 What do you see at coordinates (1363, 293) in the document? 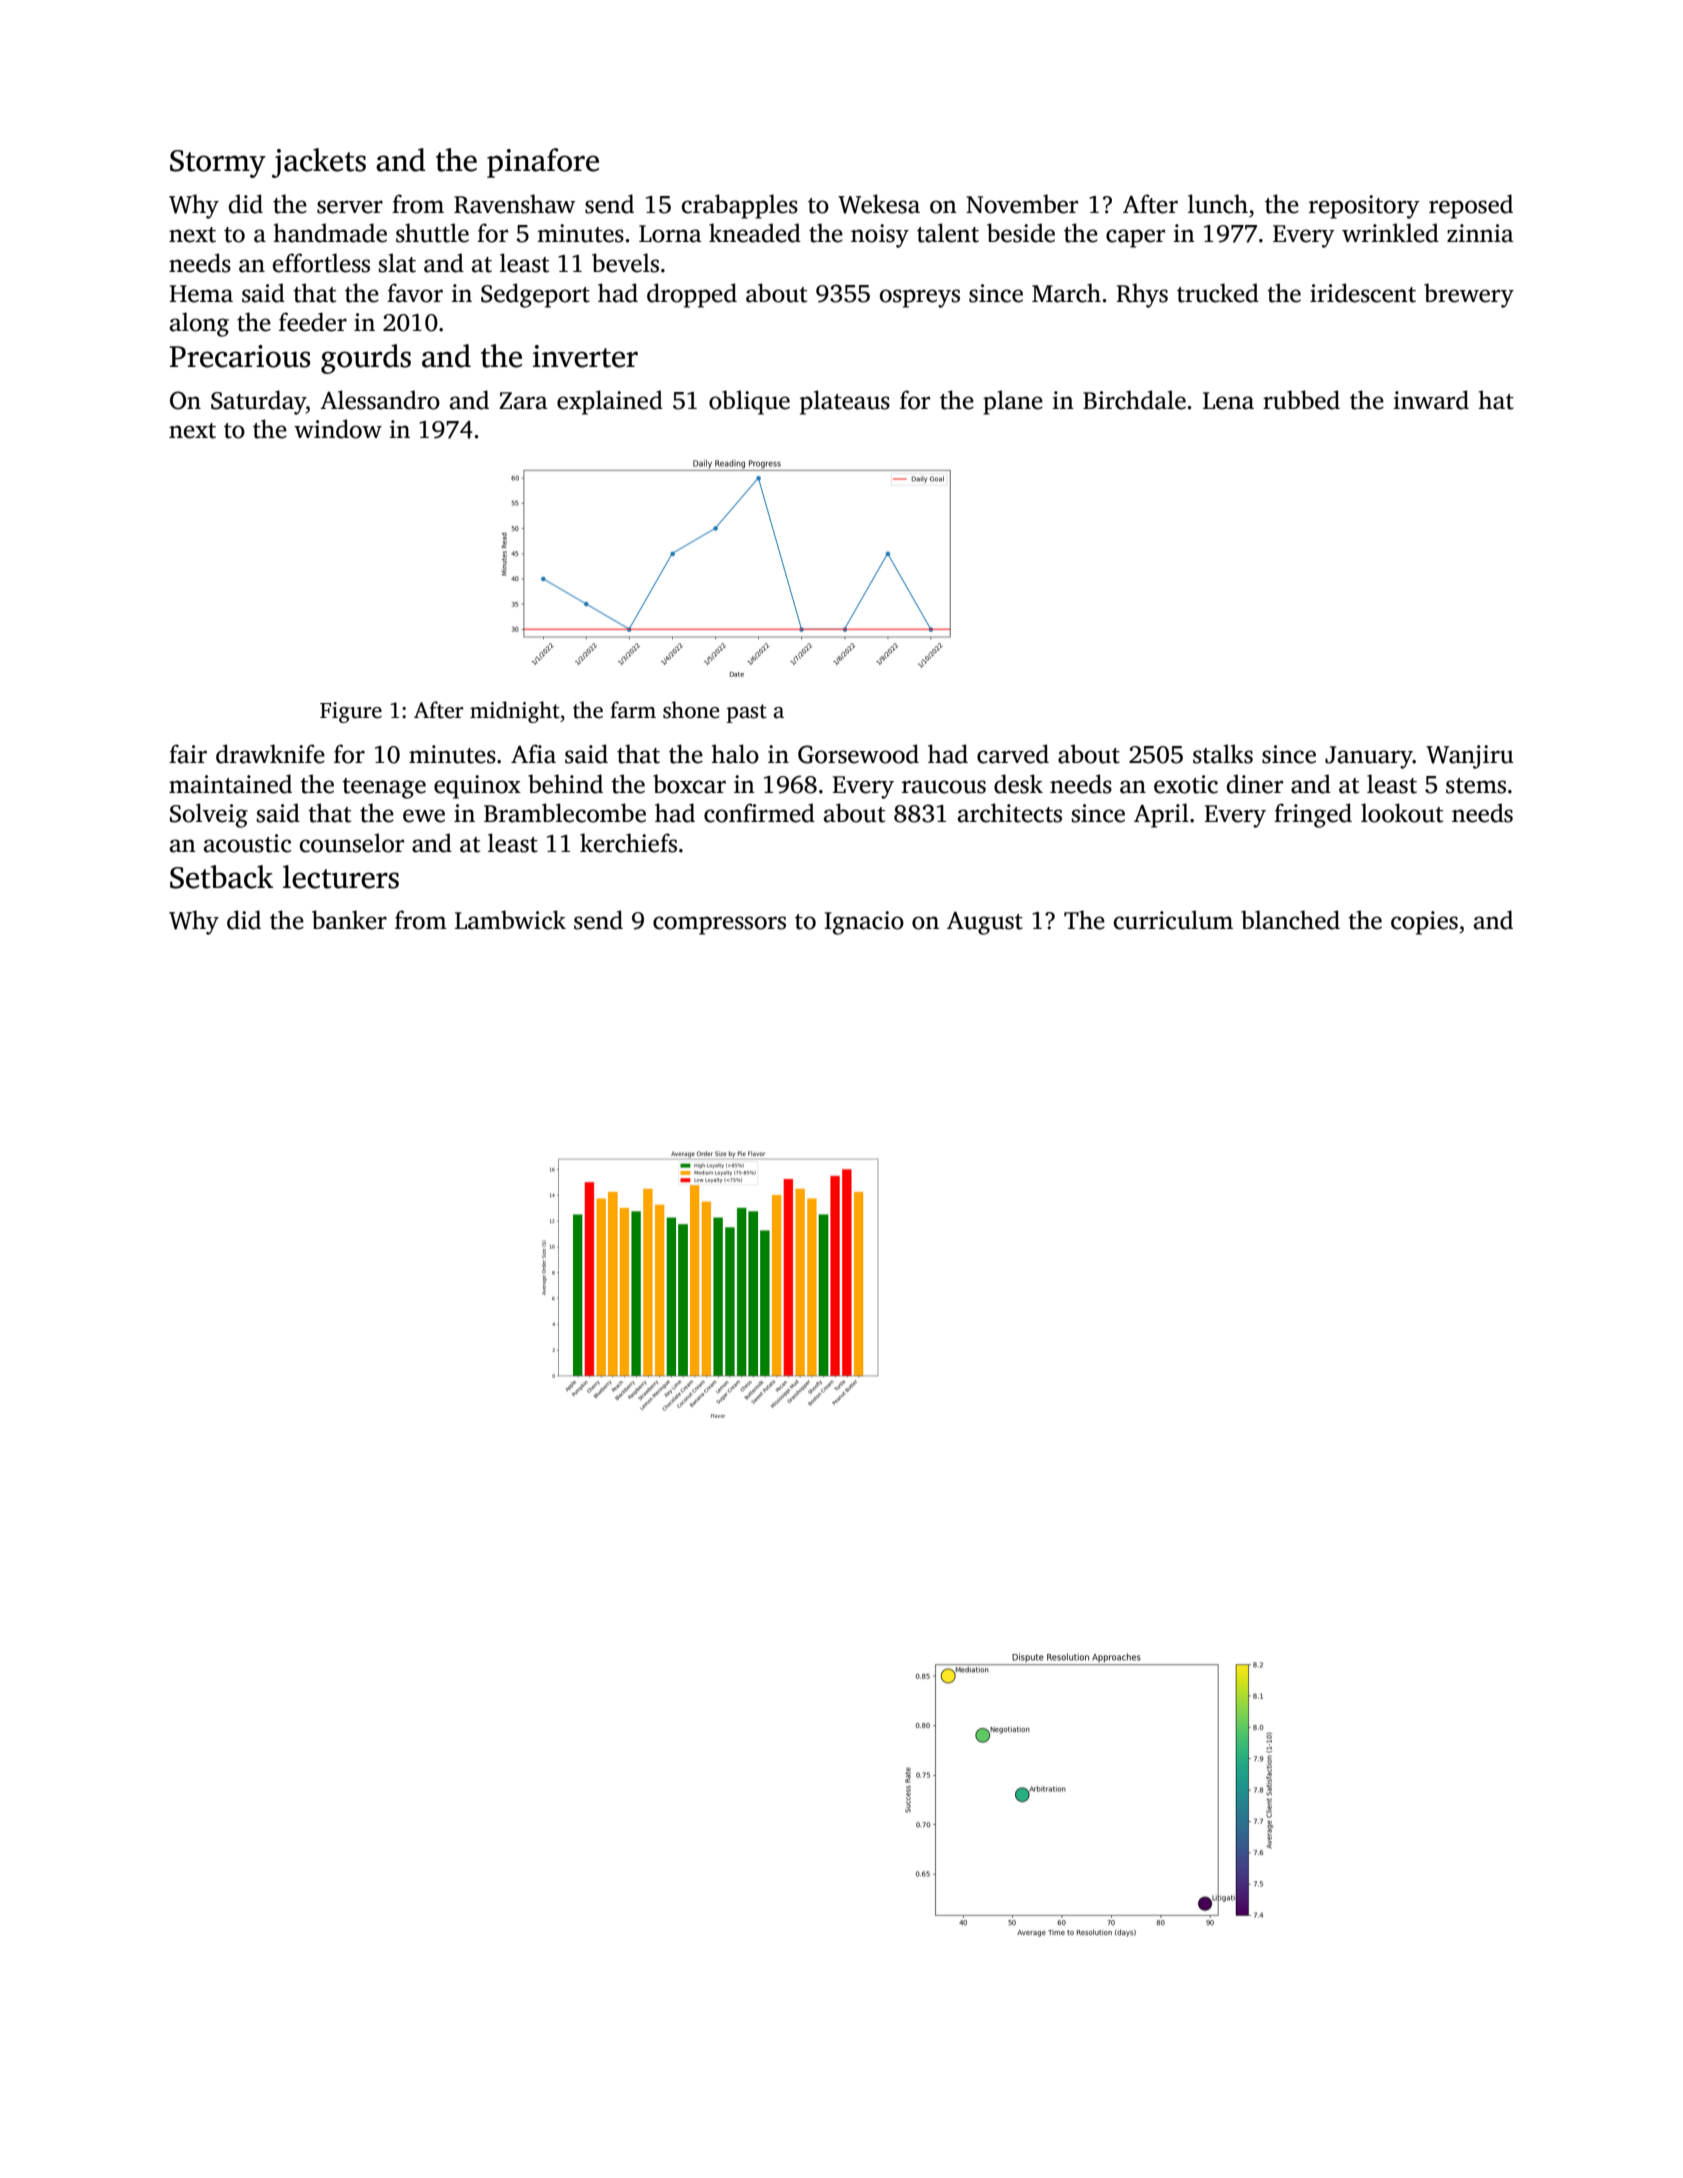
I see `iridescent` at bounding box center [1363, 293].
